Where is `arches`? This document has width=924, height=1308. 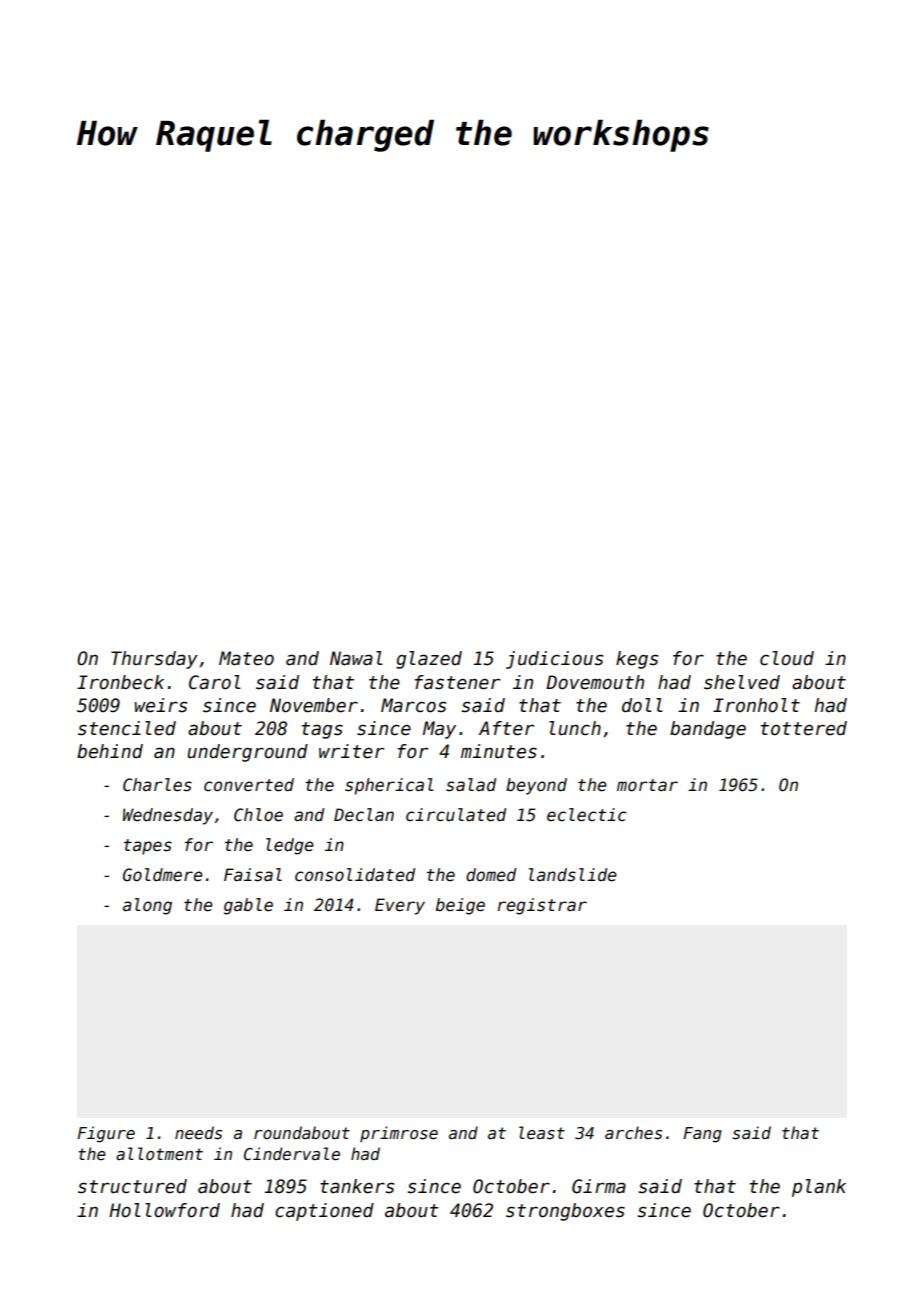
arches is located at coordinates (633, 1133).
